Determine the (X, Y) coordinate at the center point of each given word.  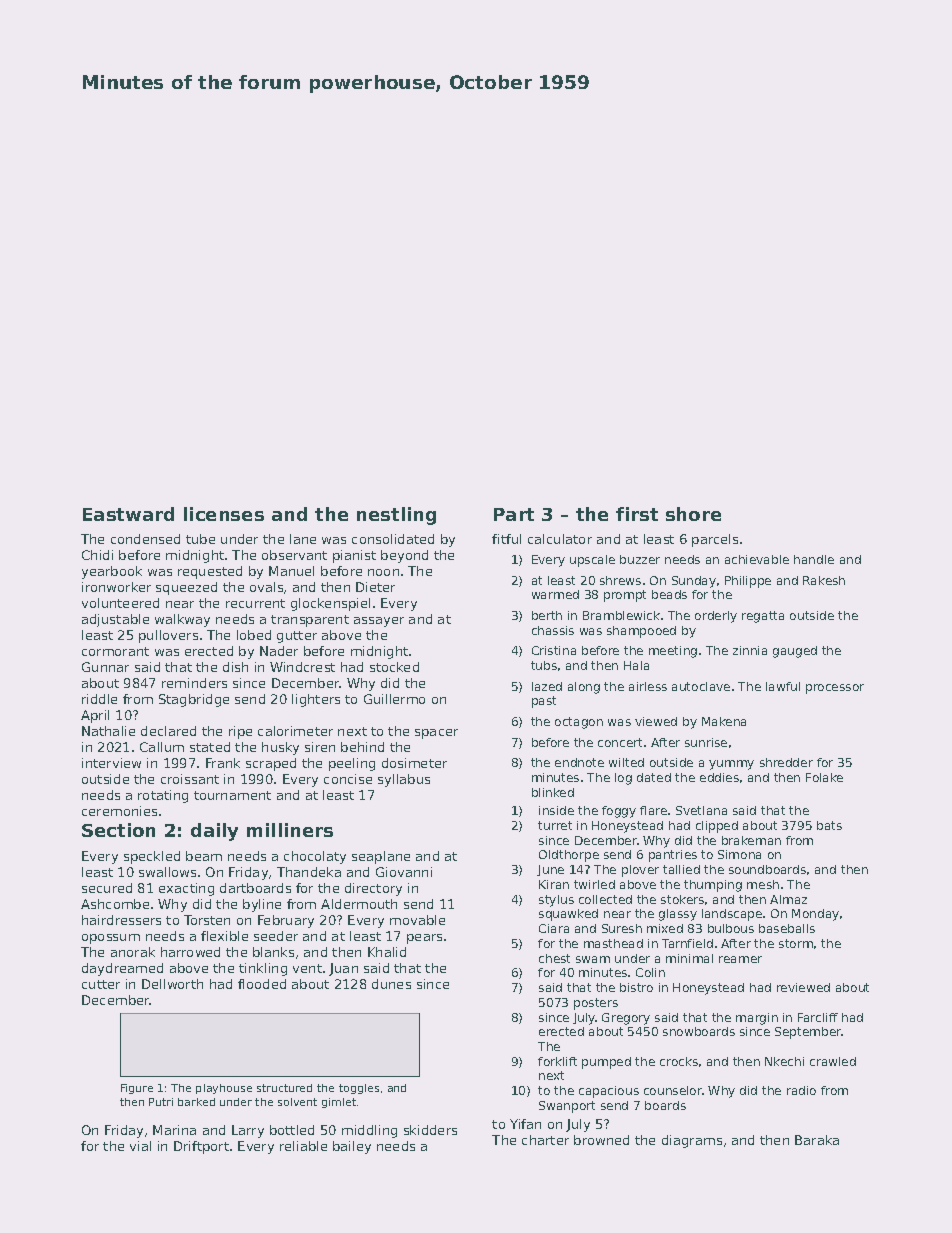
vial (140, 1146)
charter (545, 1140)
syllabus (404, 780)
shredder (786, 762)
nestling (396, 516)
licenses (224, 514)
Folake (824, 777)
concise (348, 779)
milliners (290, 830)
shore (693, 514)
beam (204, 856)
